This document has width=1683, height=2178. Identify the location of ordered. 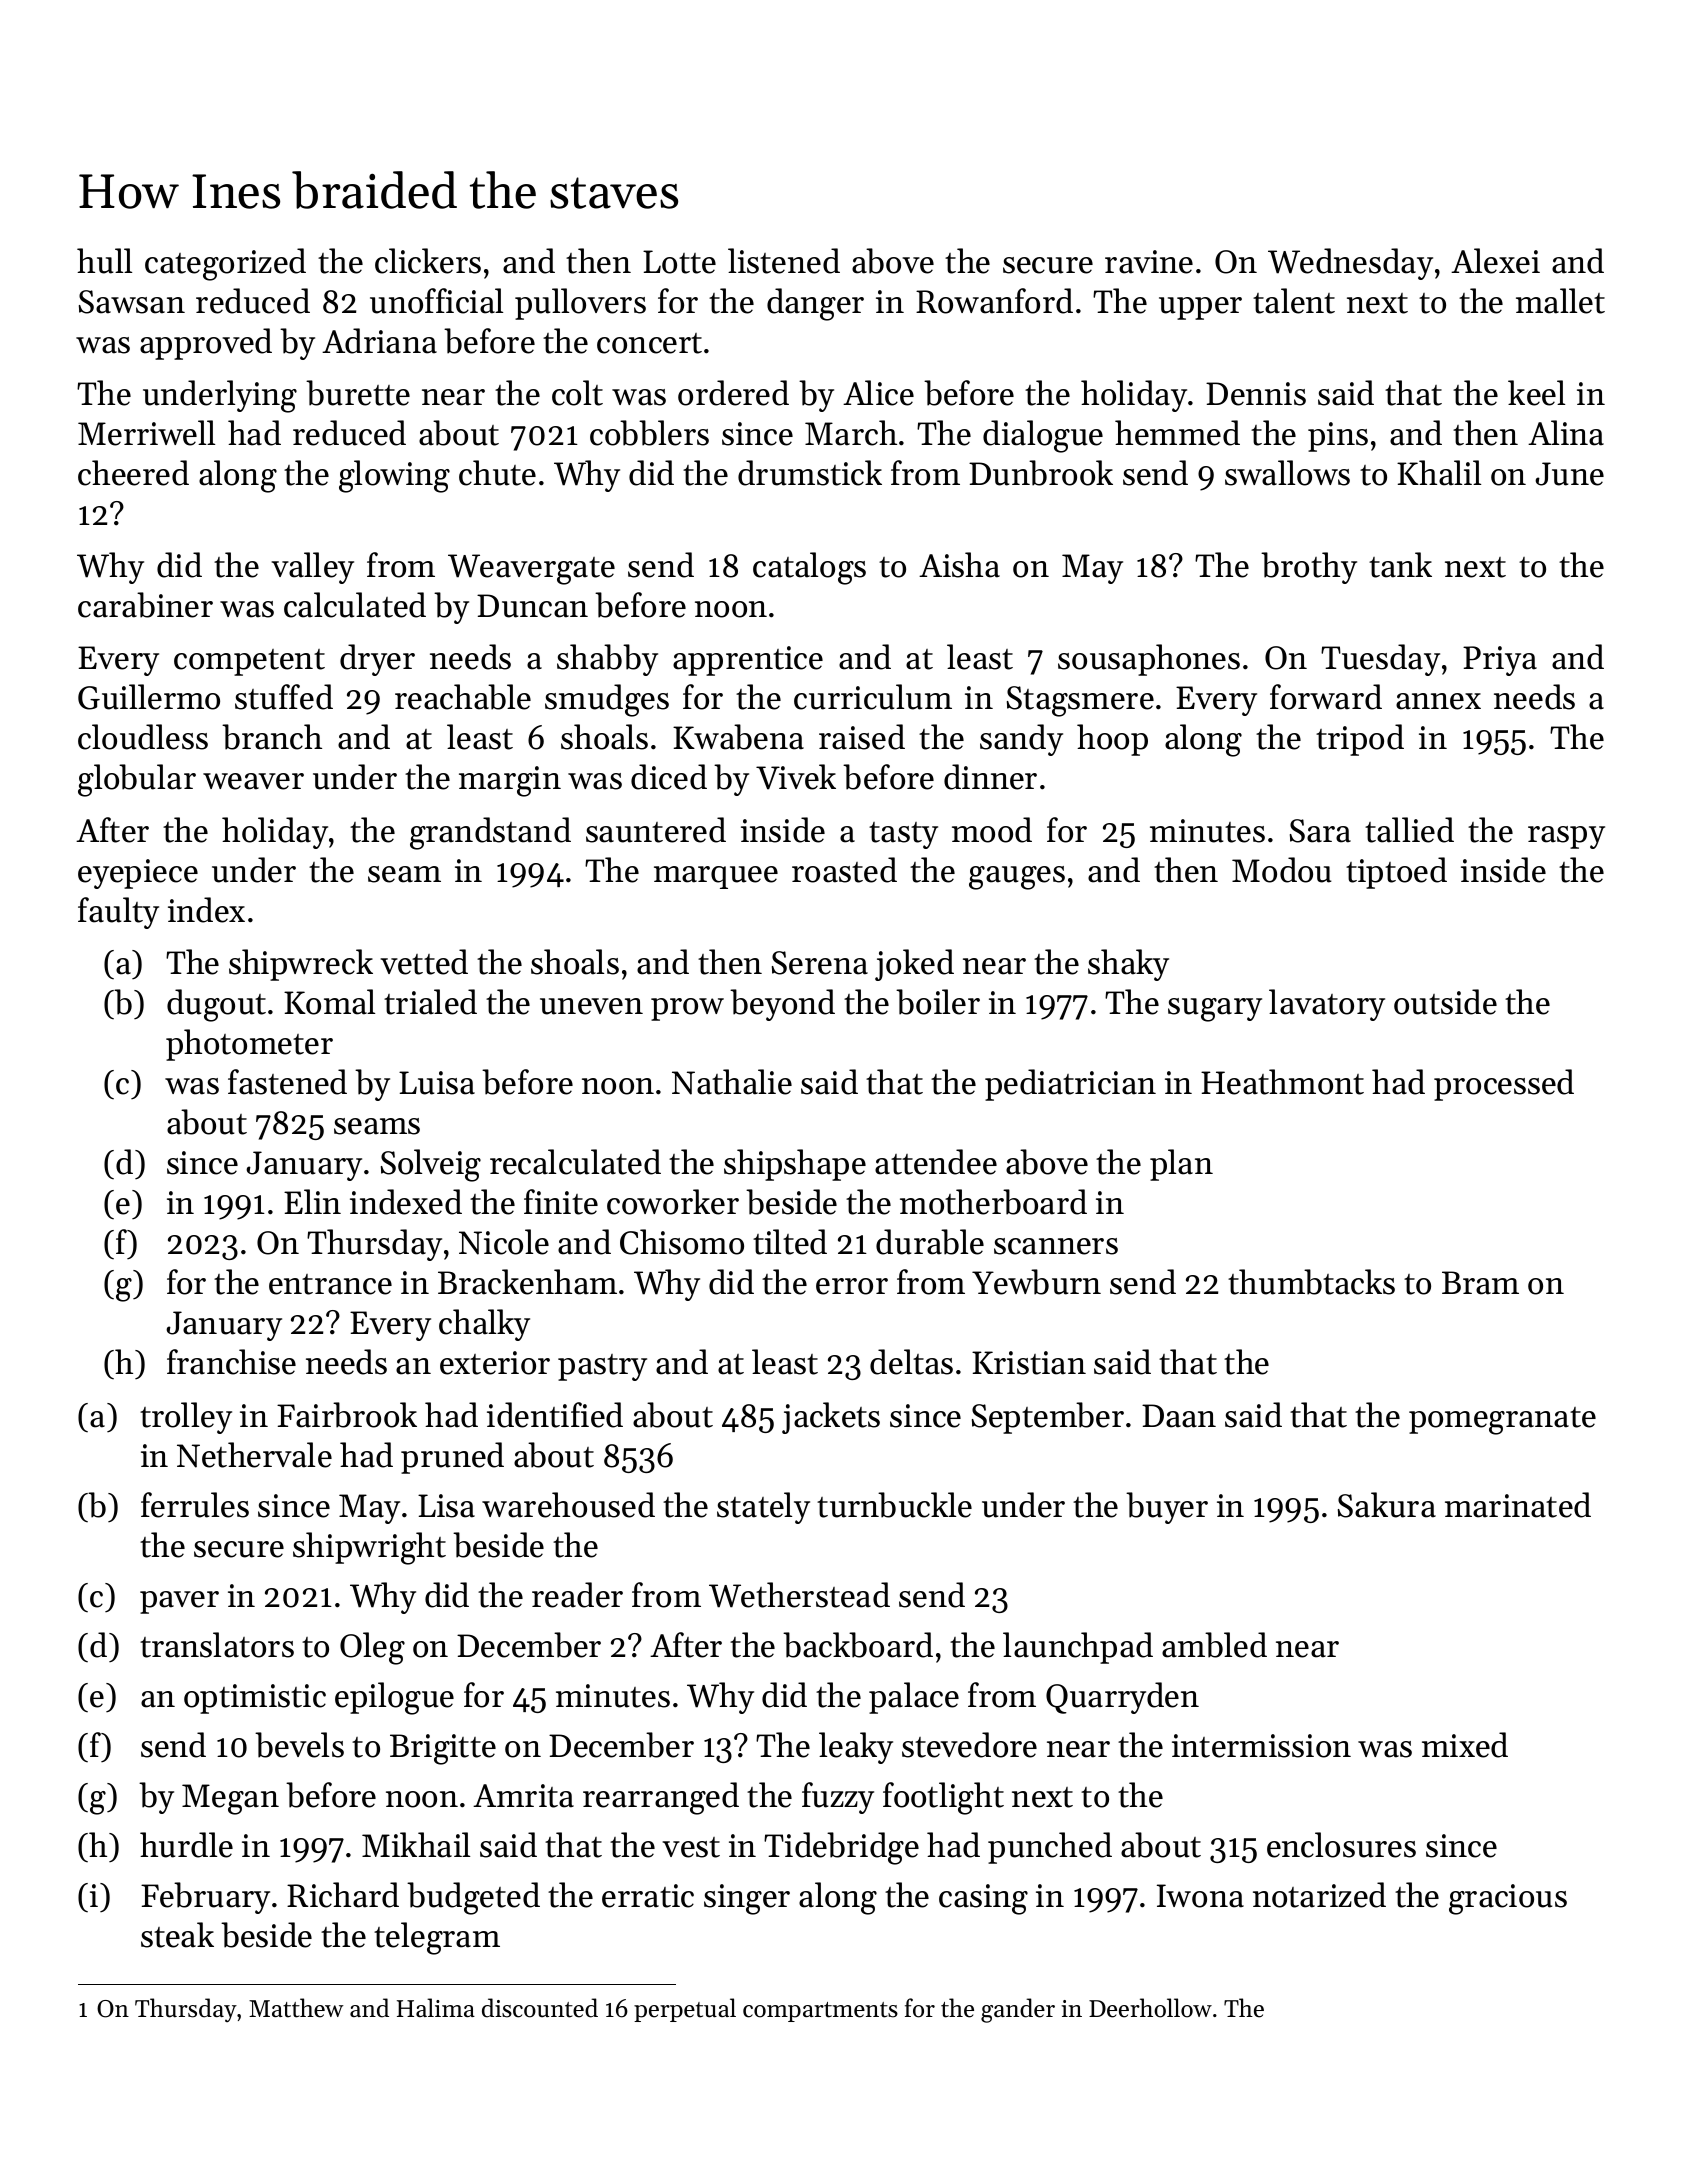
(733, 393).
